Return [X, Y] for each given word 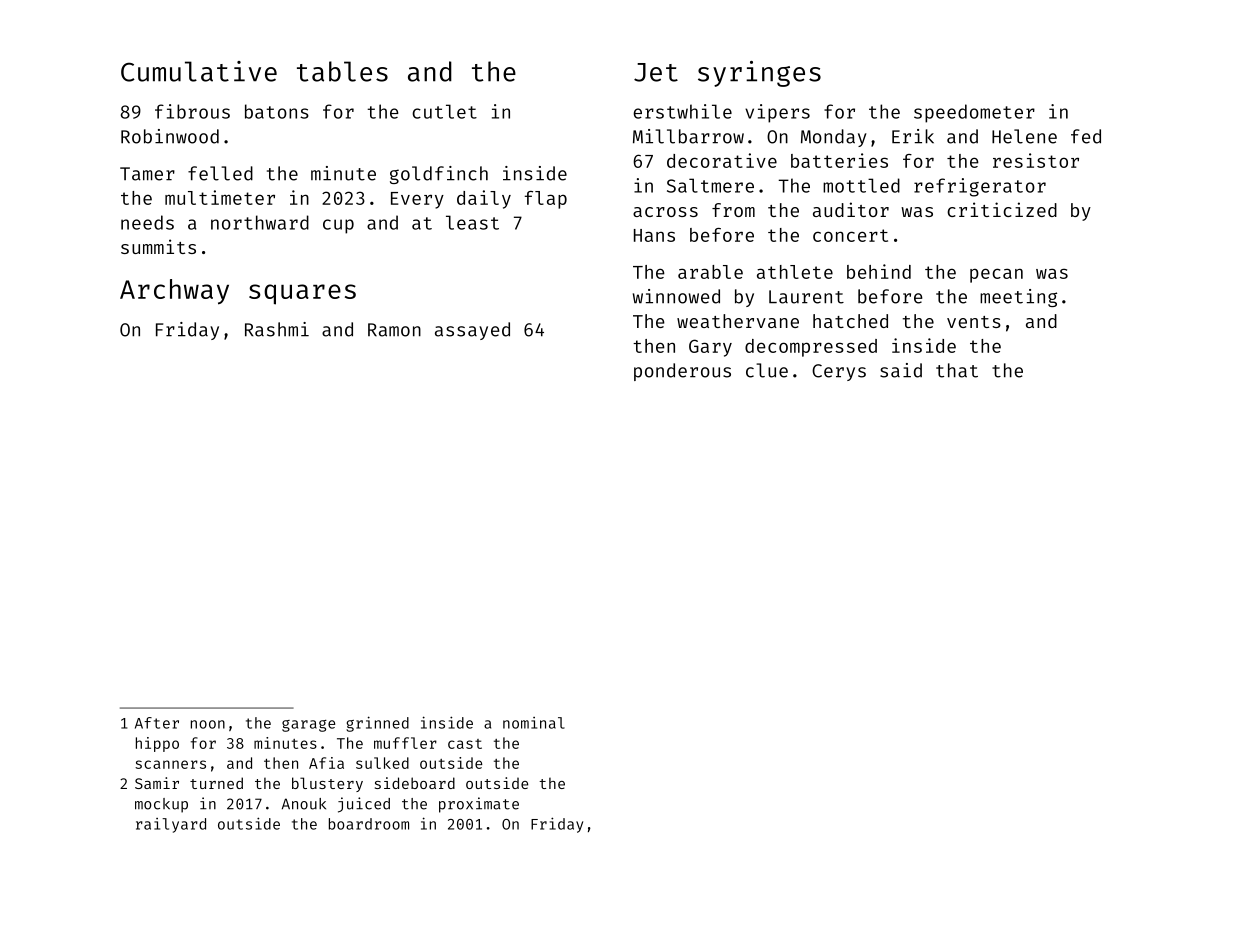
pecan [996, 275]
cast [465, 744]
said [901, 370]
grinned [377, 724]
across [665, 212]
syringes [759, 74]
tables [342, 71]
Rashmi [277, 329]
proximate [479, 805]
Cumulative [199, 71]
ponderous [682, 372]
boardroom [369, 824]
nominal [534, 723]
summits [158, 246]
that [957, 370]
